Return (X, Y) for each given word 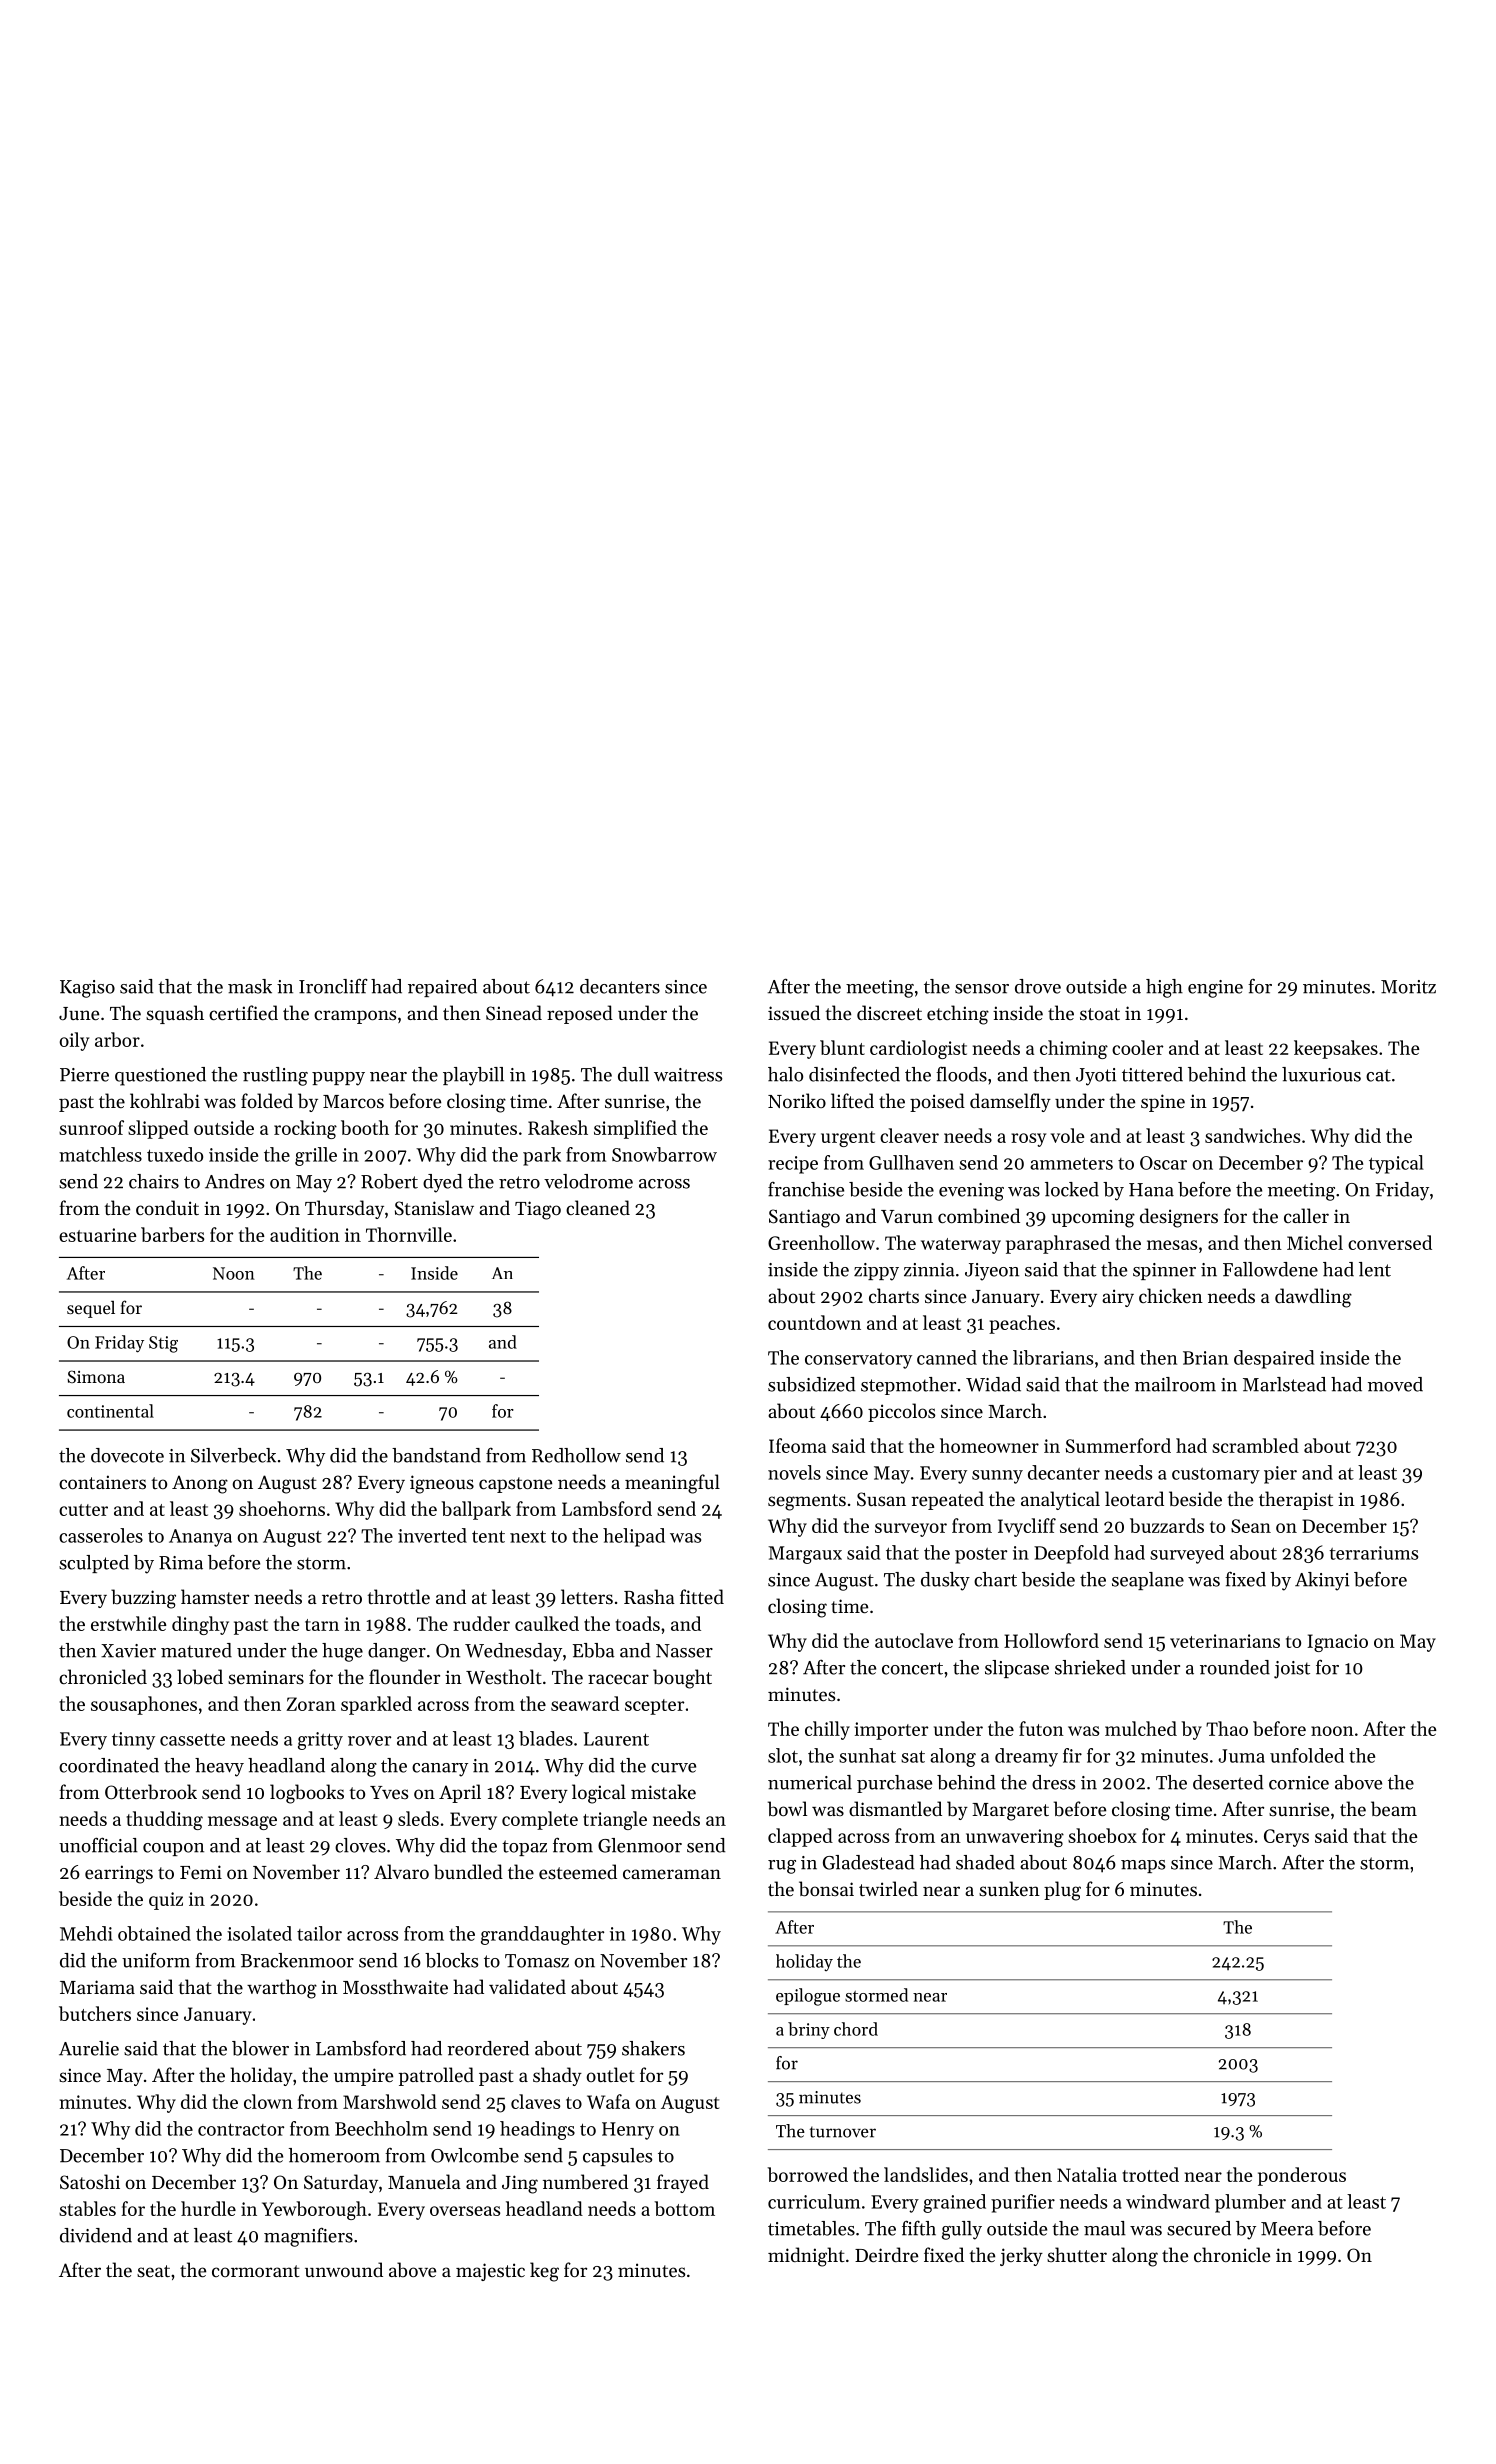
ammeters (1071, 1163)
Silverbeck (233, 1455)
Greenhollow (821, 1242)
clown (268, 2101)
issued (794, 1012)
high (1164, 988)
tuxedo (175, 1154)
